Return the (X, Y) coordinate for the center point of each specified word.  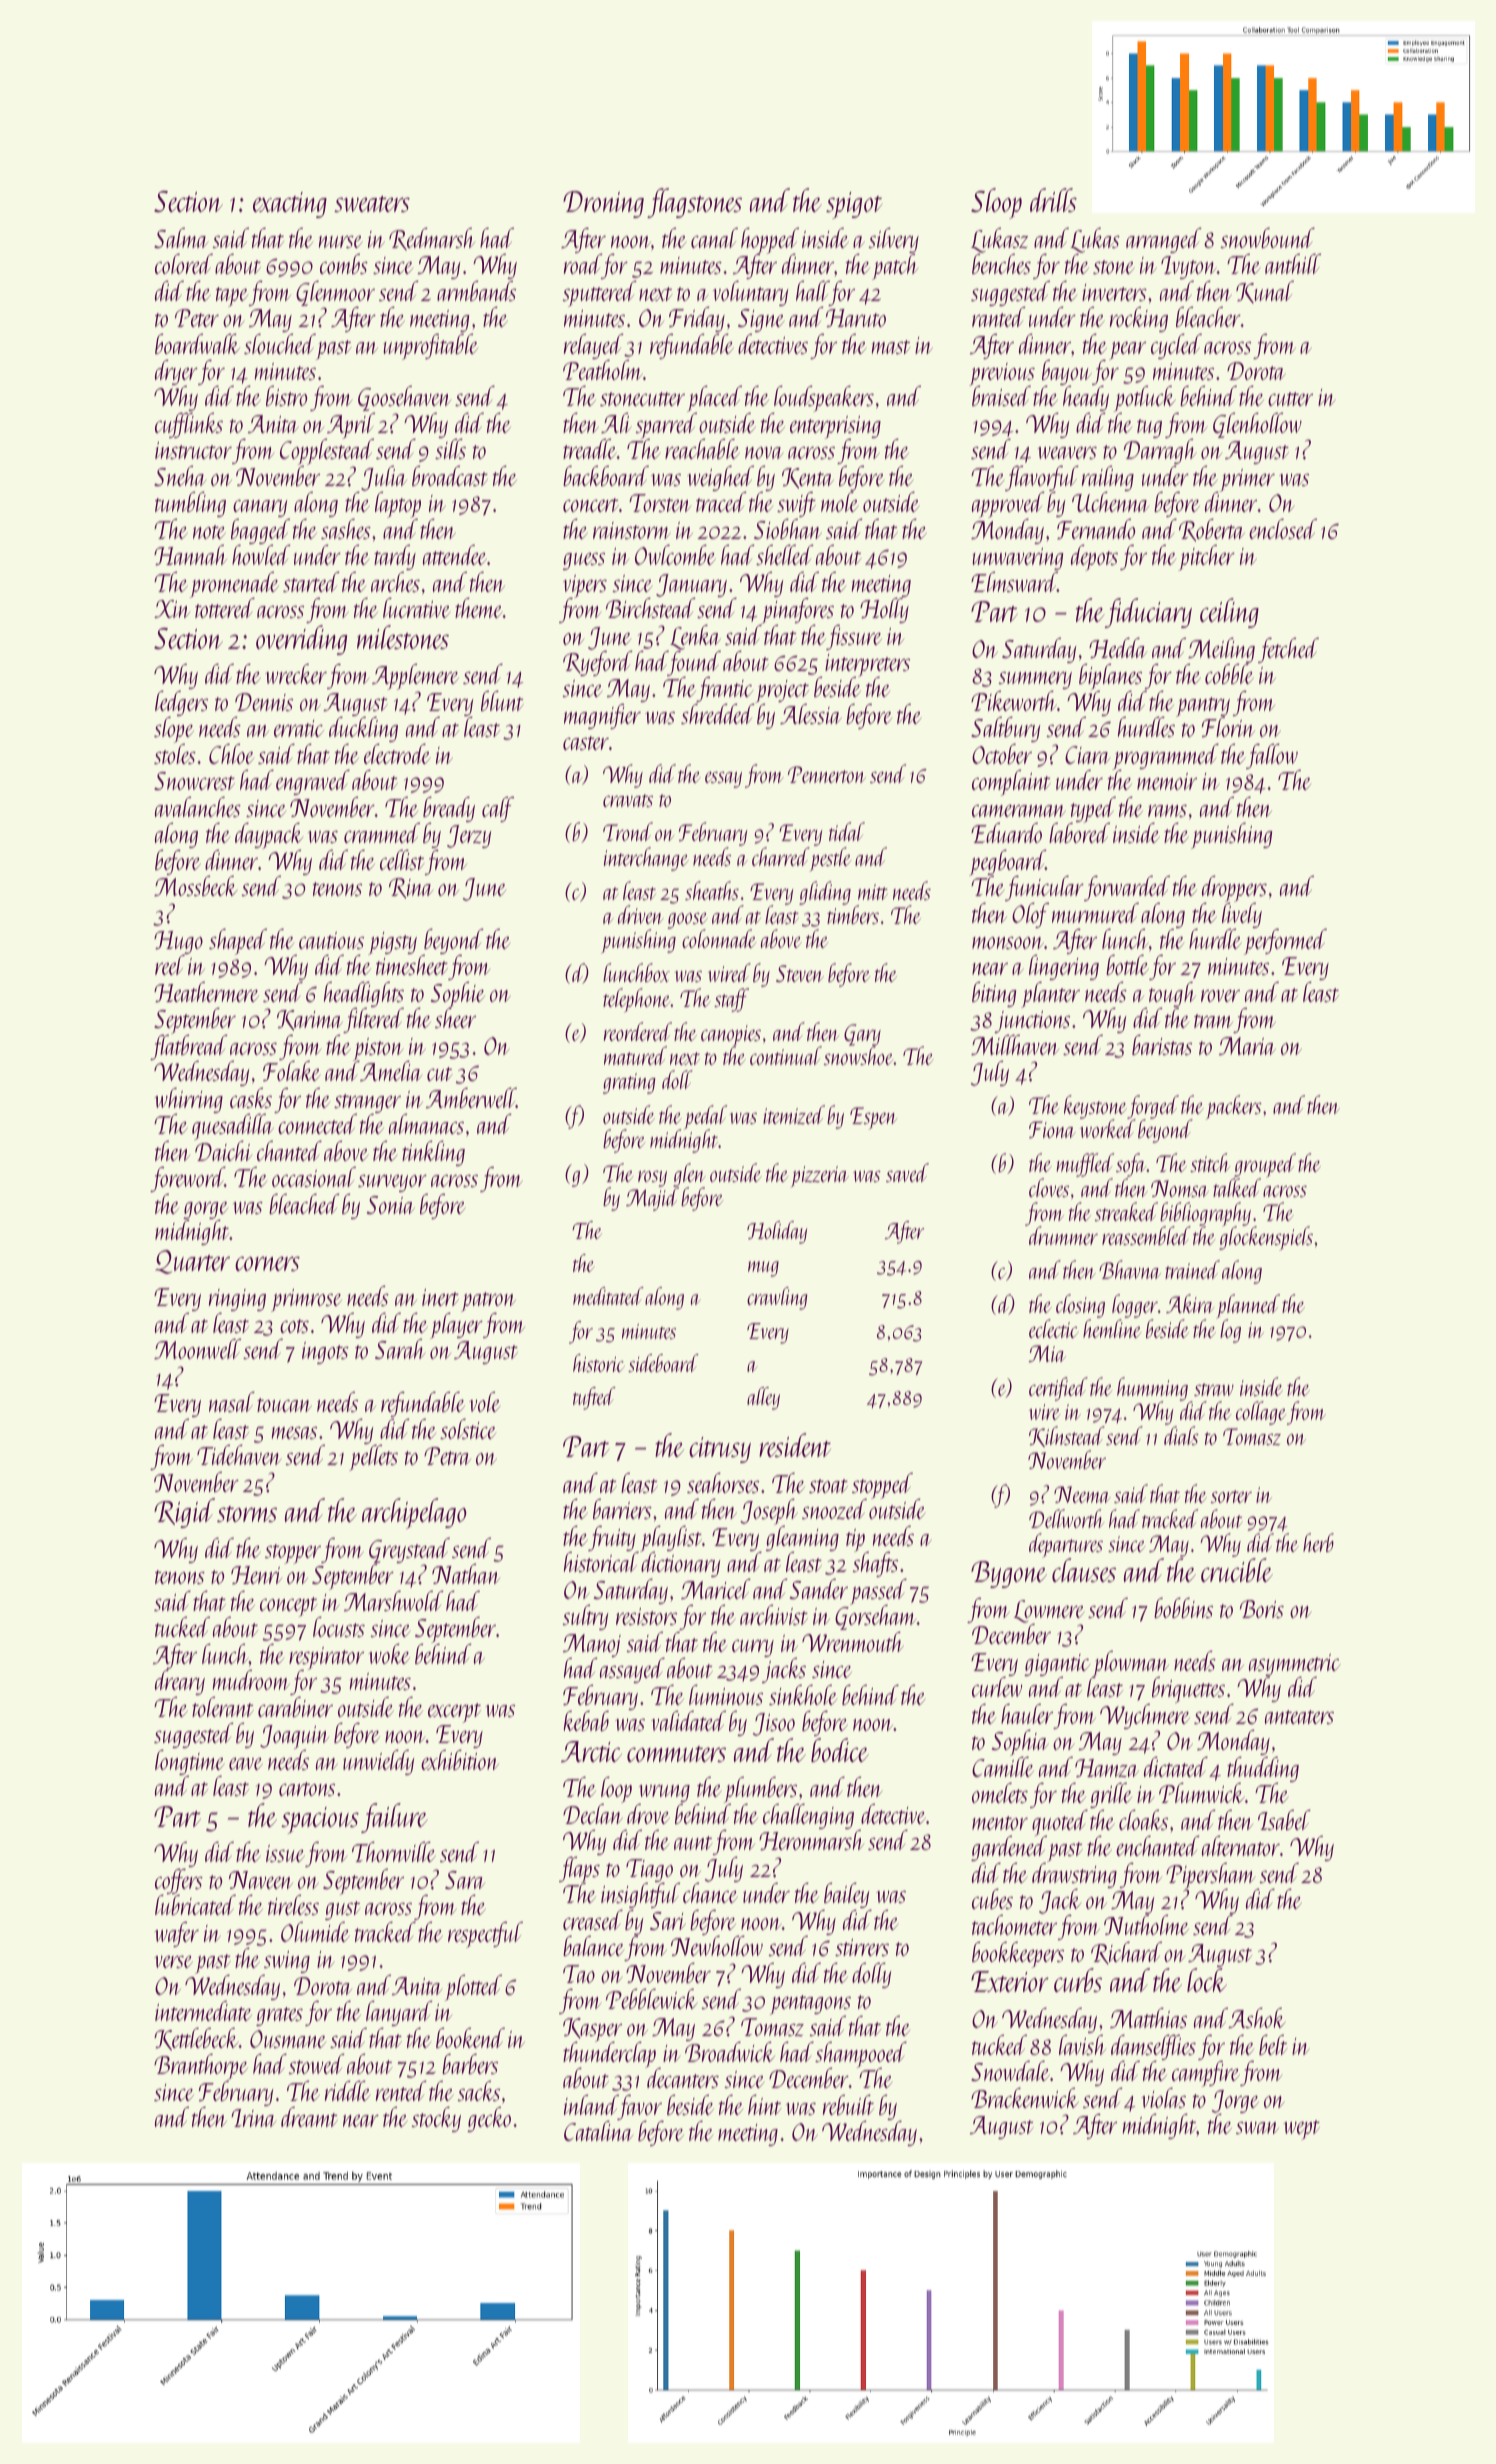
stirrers (862, 1947)
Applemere (415, 677)
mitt (873, 892)
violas (1164, 2098)
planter (1050, 995)
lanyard (399, 2013)
